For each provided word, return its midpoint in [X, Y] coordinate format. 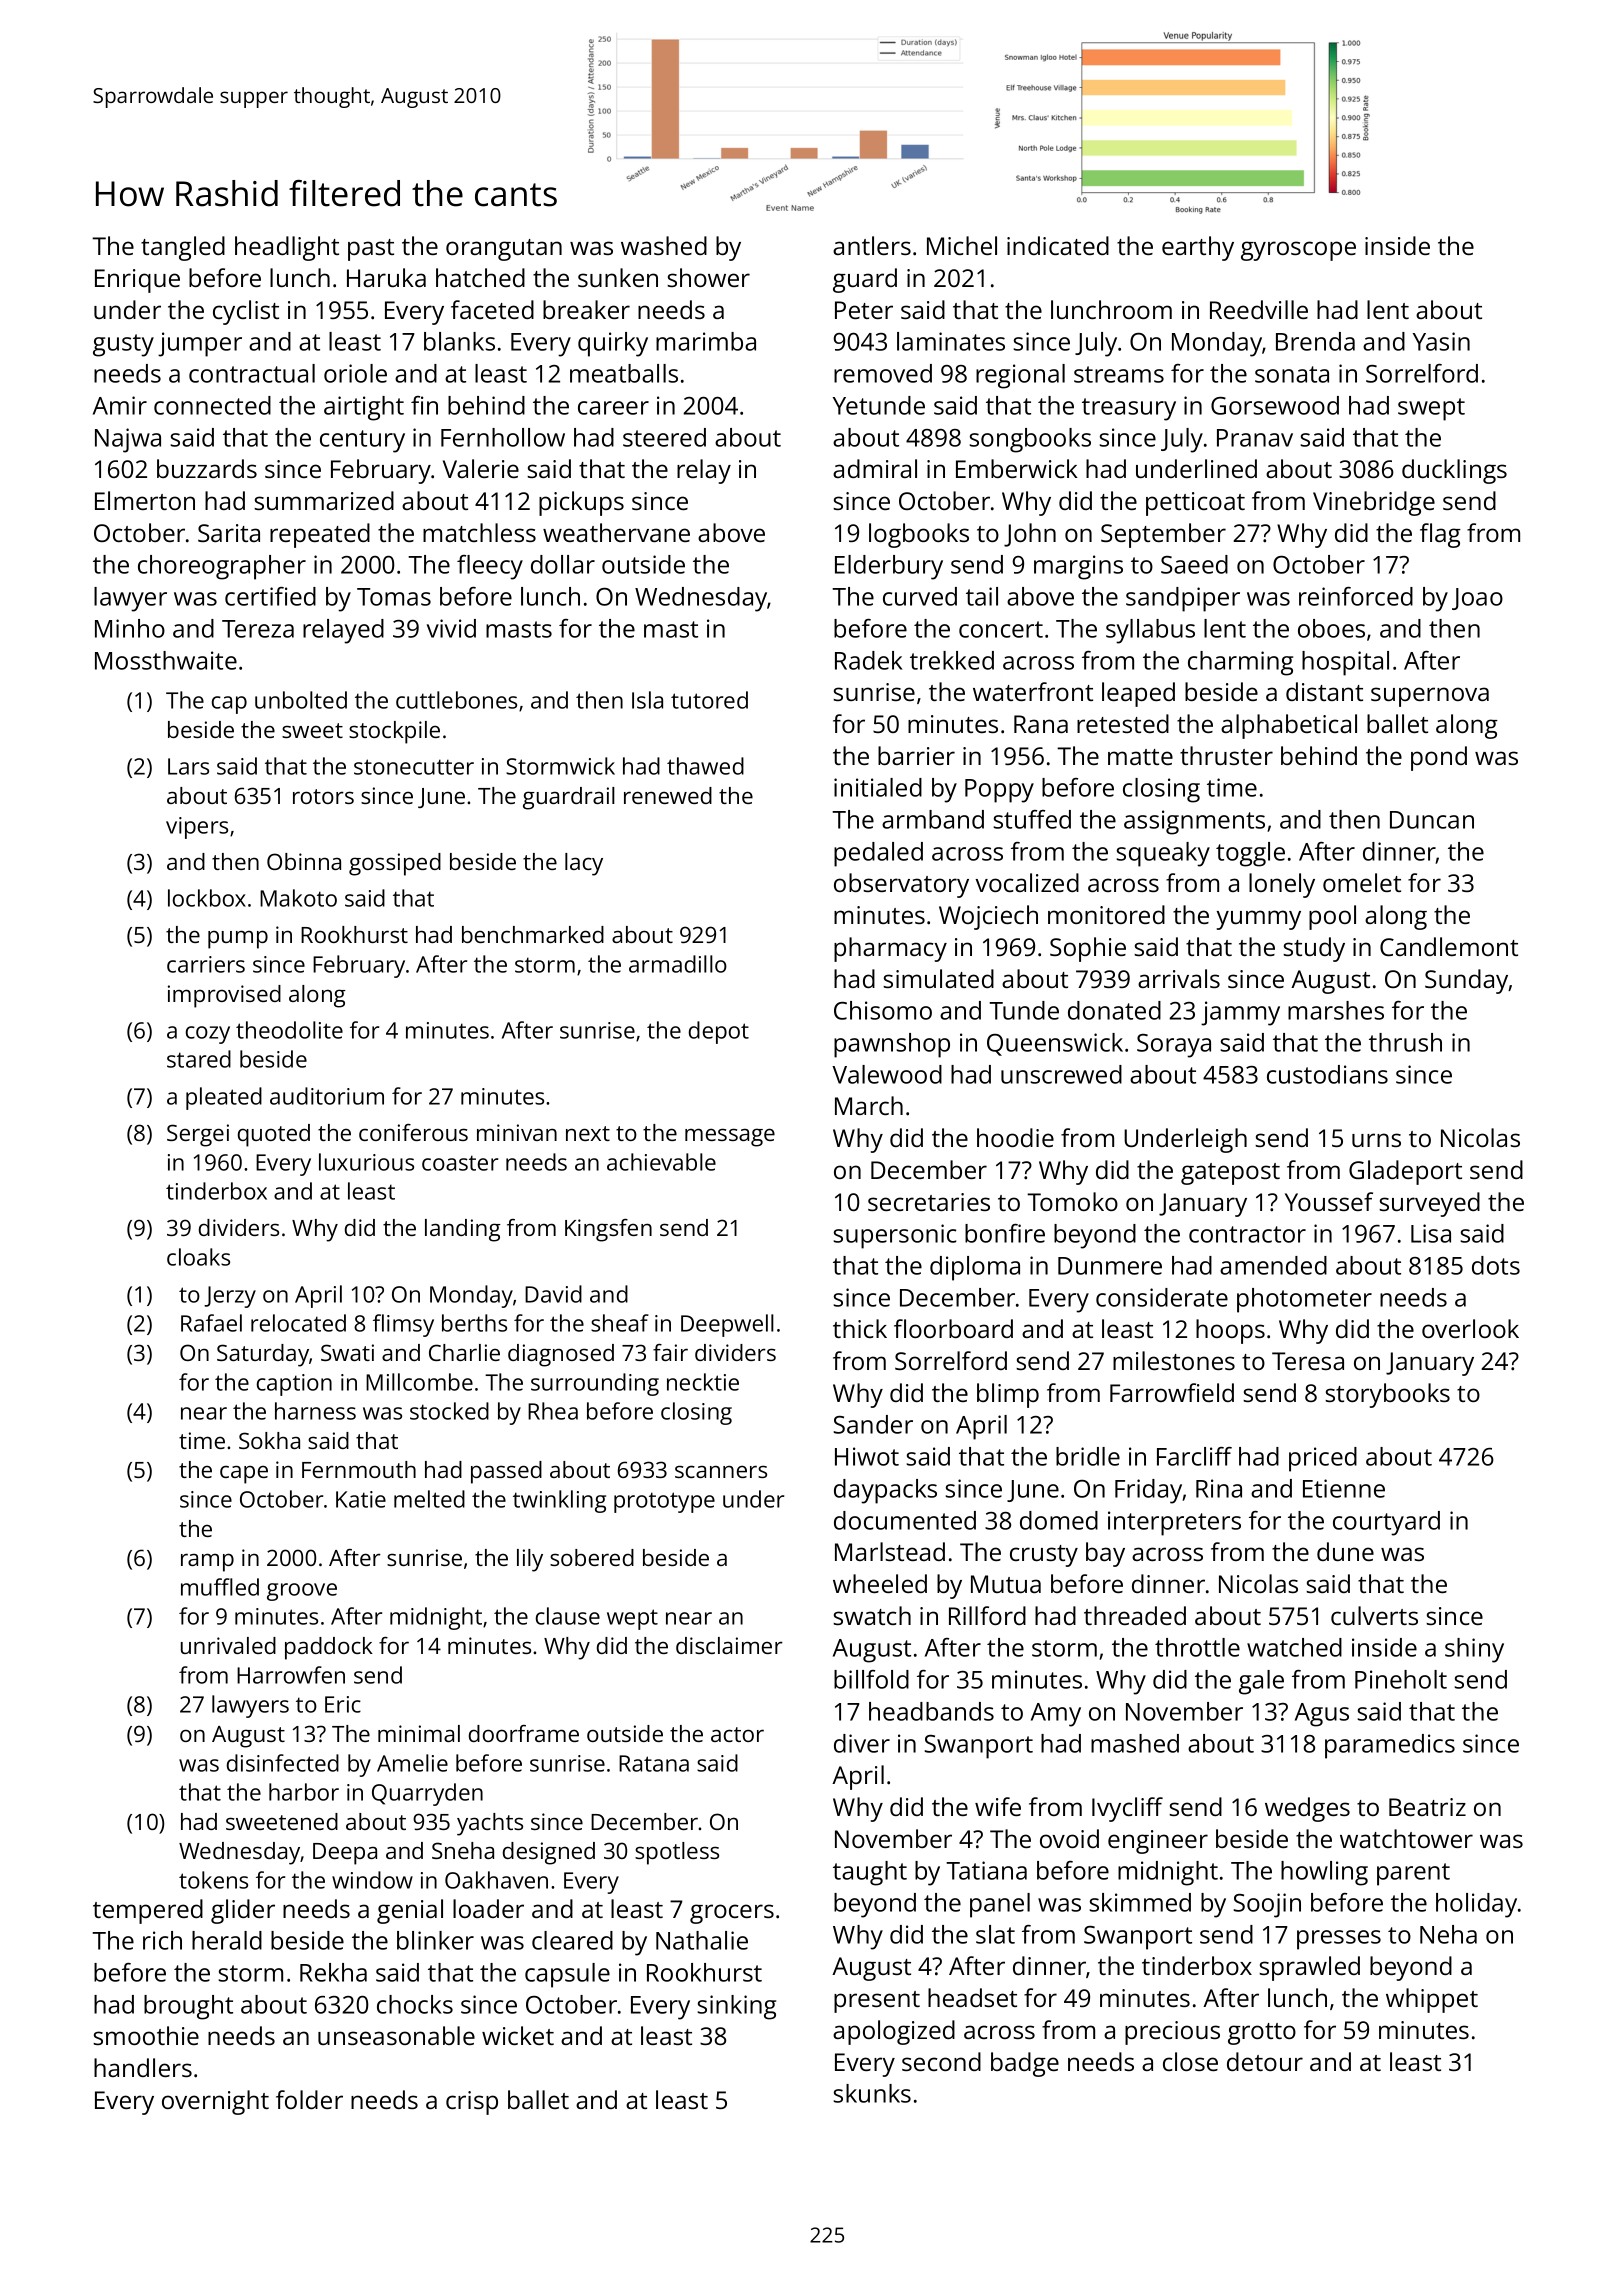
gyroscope [1298, 251]
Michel [962, 245]
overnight [215, 2102]
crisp [472, 2103]
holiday [1476, 1905]
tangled [183, 248]
